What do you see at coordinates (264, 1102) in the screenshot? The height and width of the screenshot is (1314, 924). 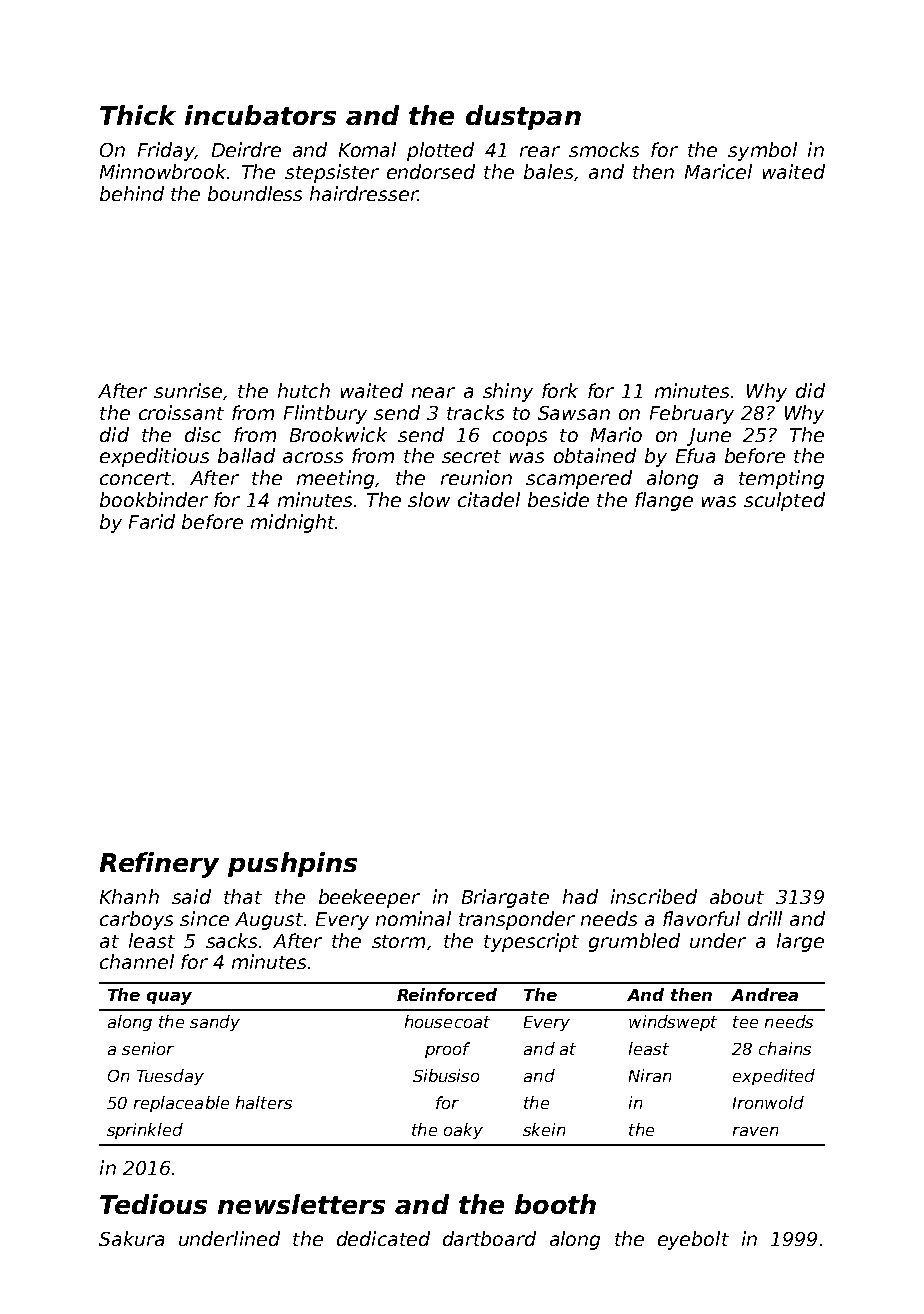 I see `halters` at bounding box center [264, 1102].
